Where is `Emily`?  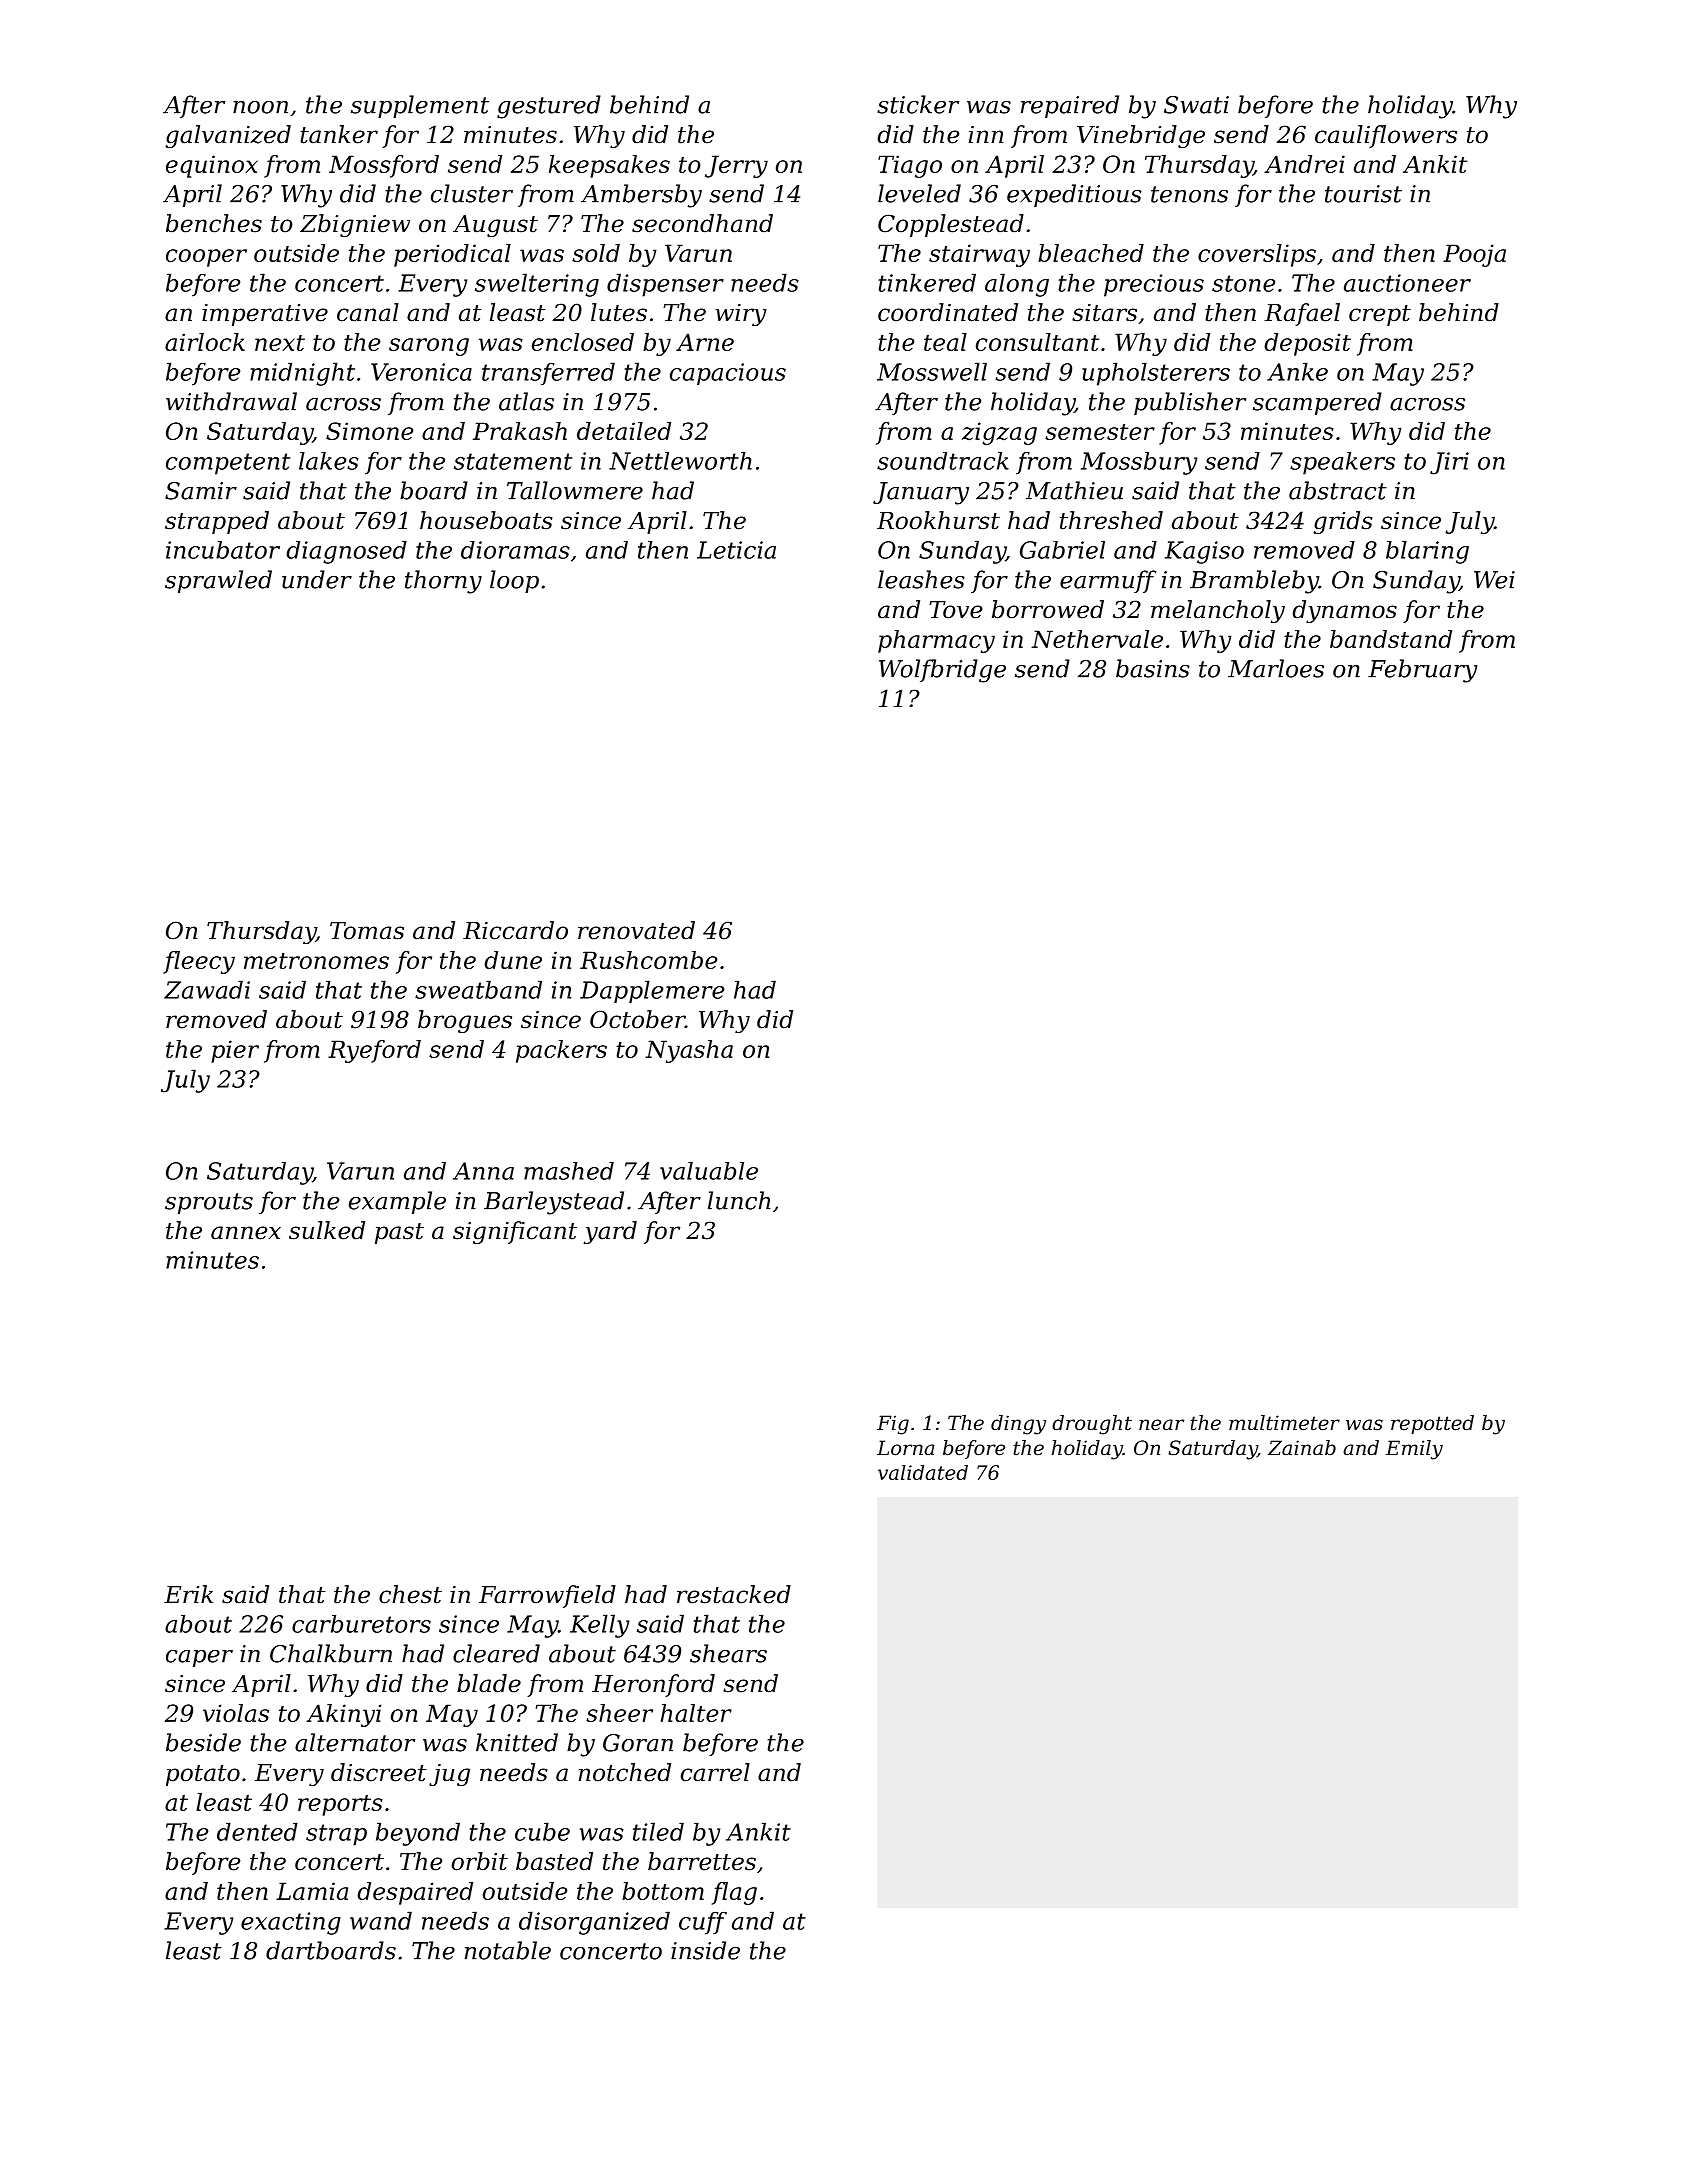
Emily is located at coordinates (1414, 1450).
